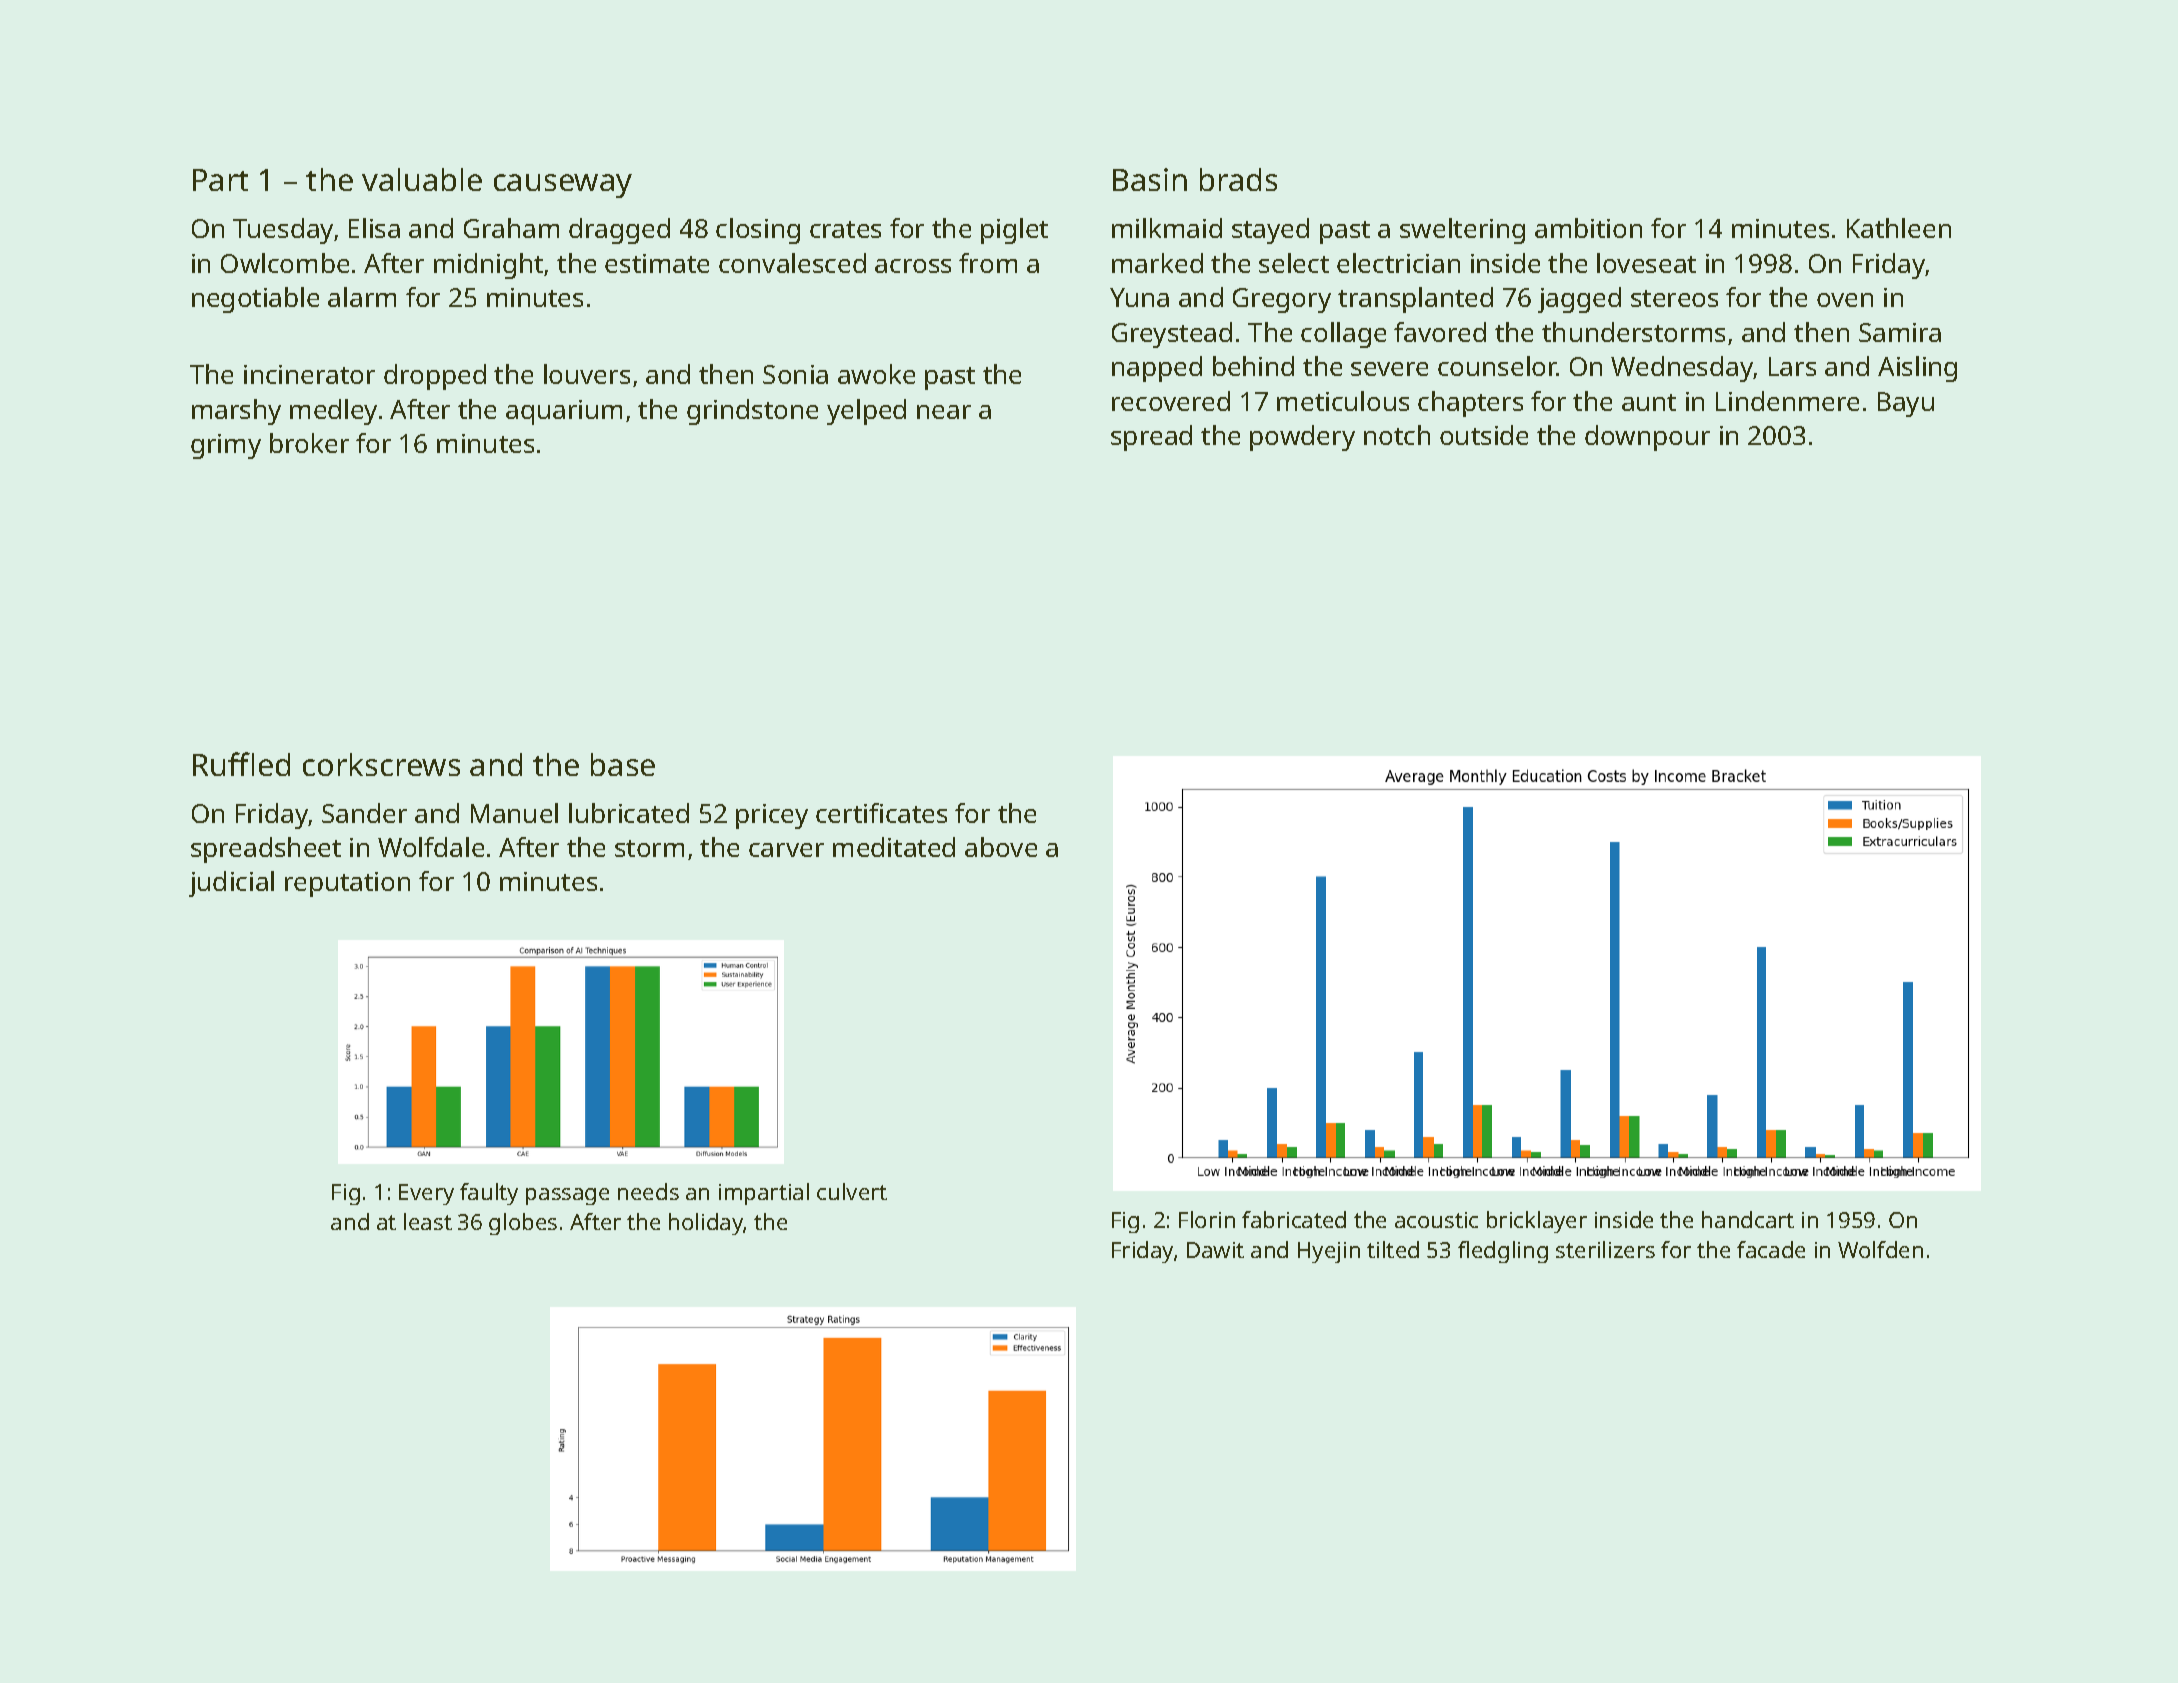  Describe the element at coordinates (1238, 179) in the screenshot. I see `brads` at that location.
